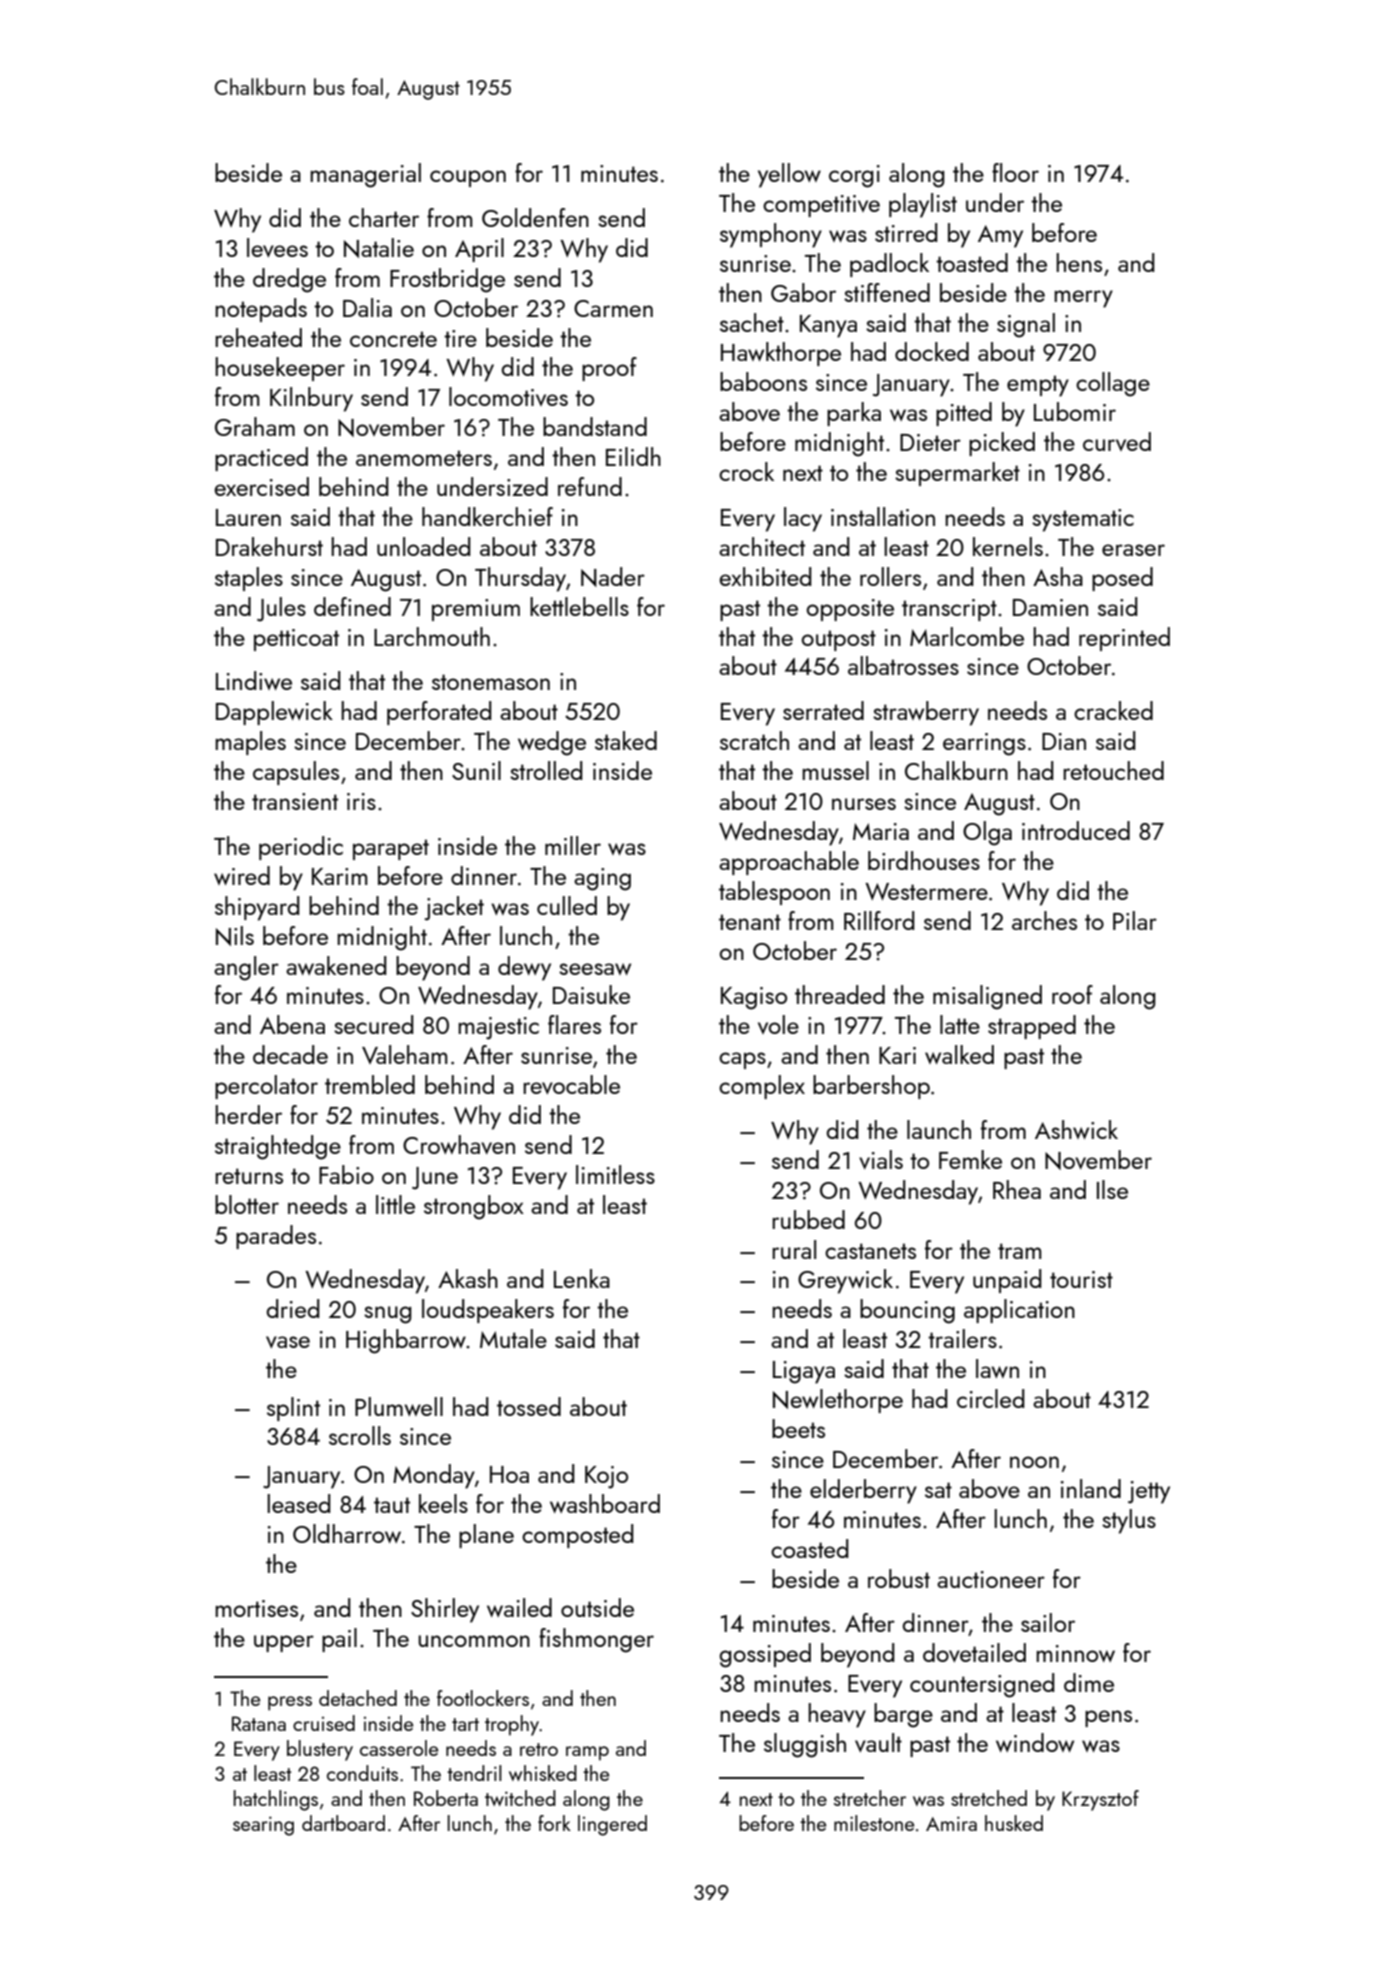 The width and height of the document is (1386, 1969). Describe the element at coordinates (1113, 770) in the document. I see `retouched` at that location.
